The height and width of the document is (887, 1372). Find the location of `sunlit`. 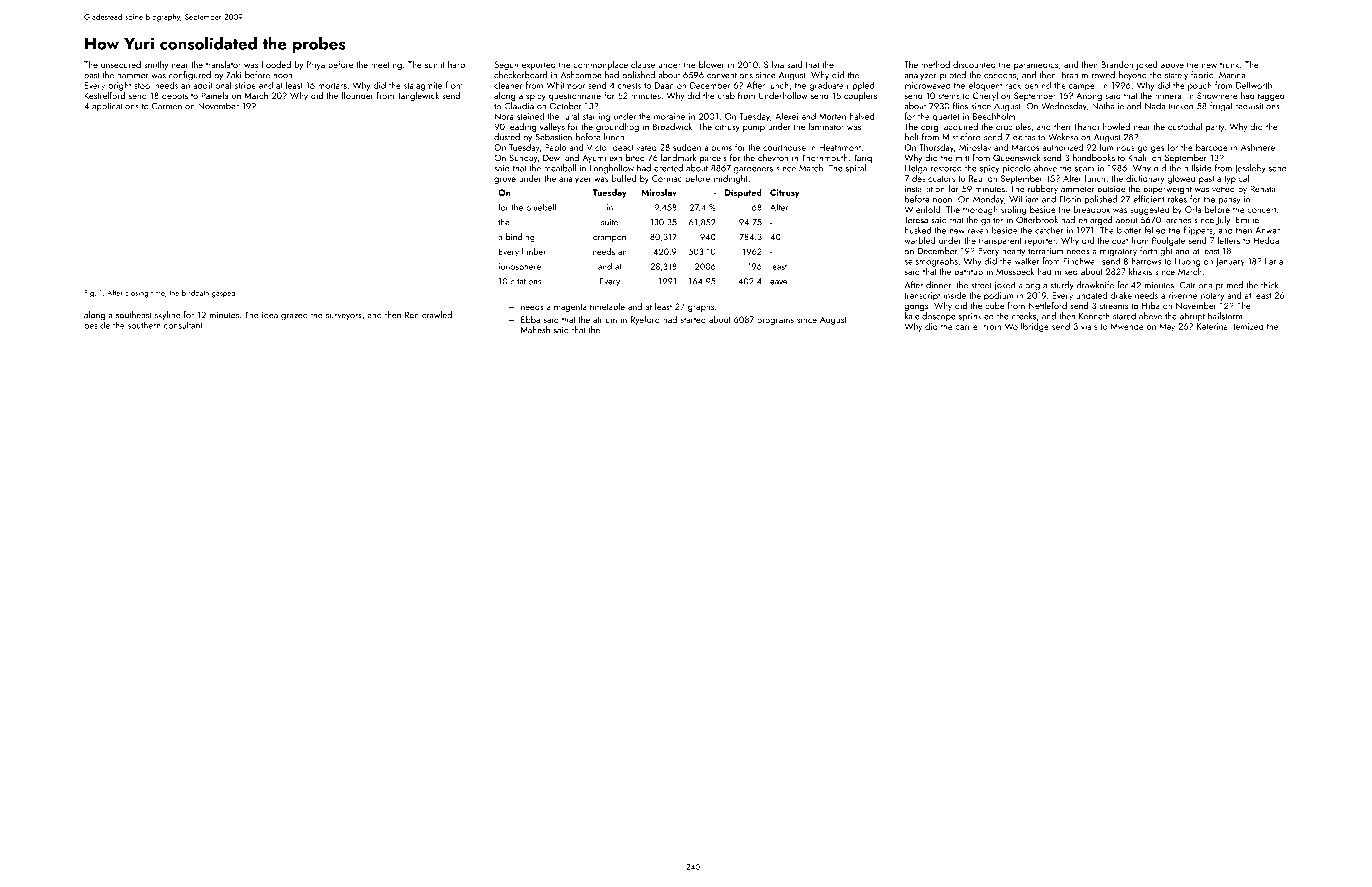

sunlit is located at coordinates (435, 64).
